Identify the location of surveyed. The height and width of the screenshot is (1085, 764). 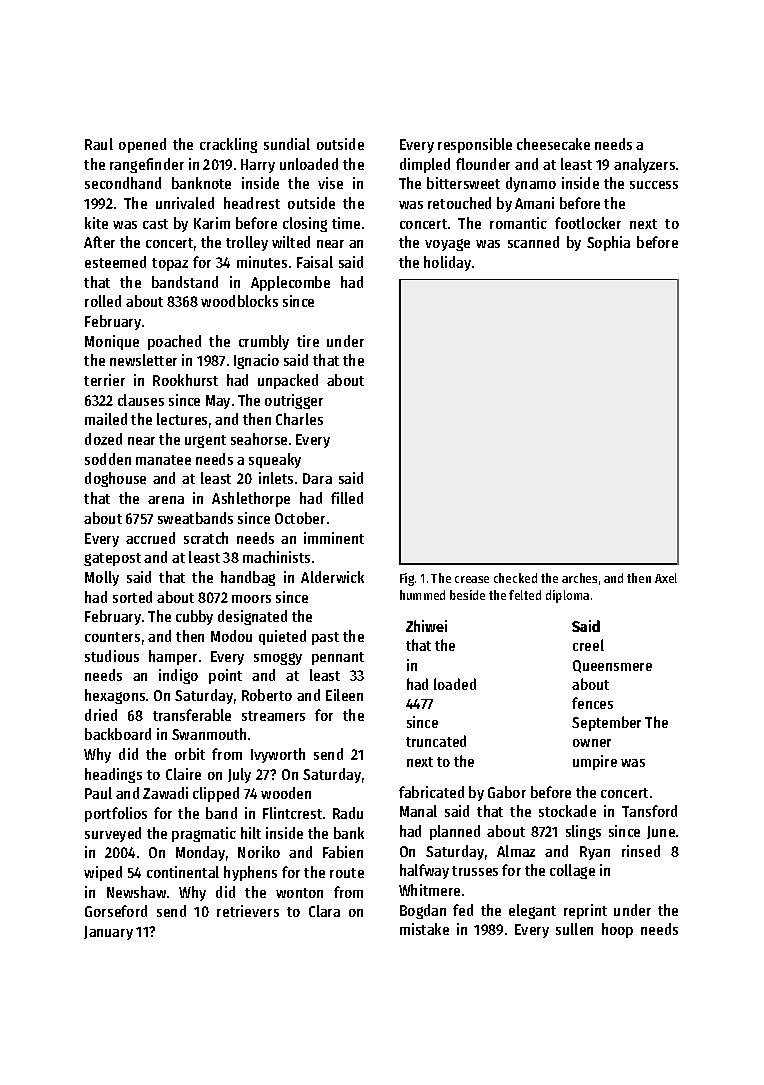
(113, 834).
